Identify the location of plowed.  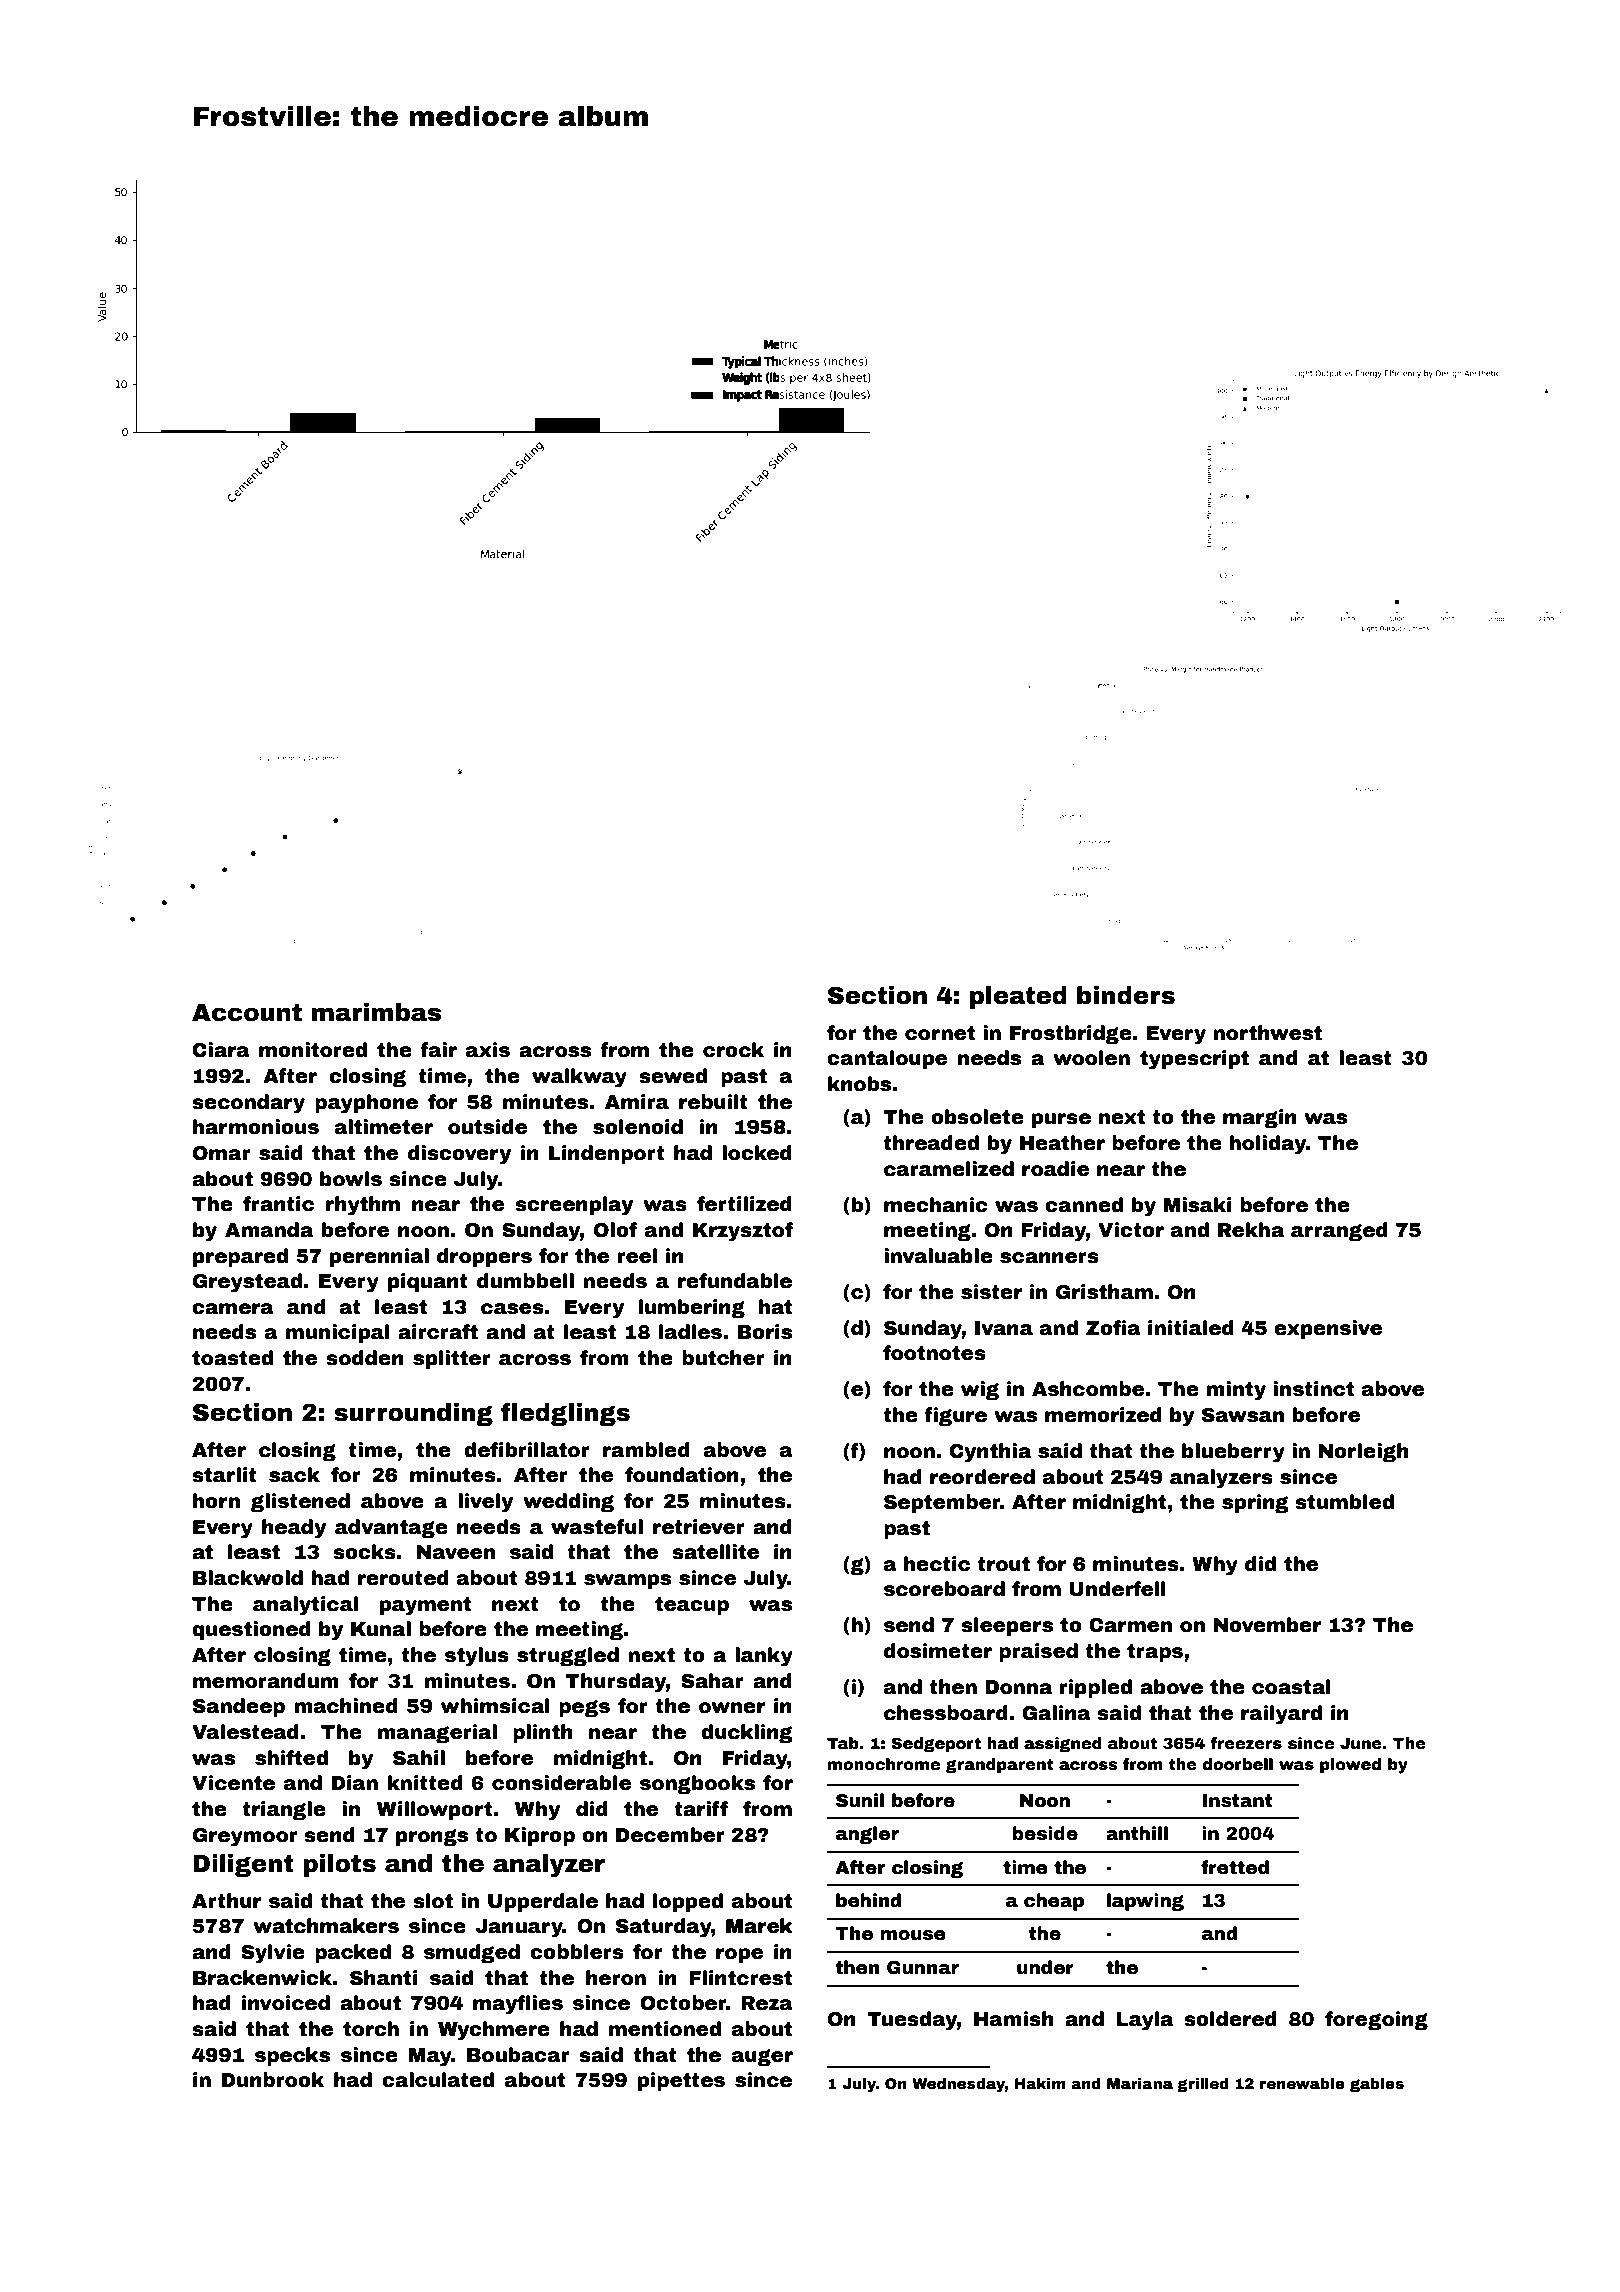
(1350, 1766).
